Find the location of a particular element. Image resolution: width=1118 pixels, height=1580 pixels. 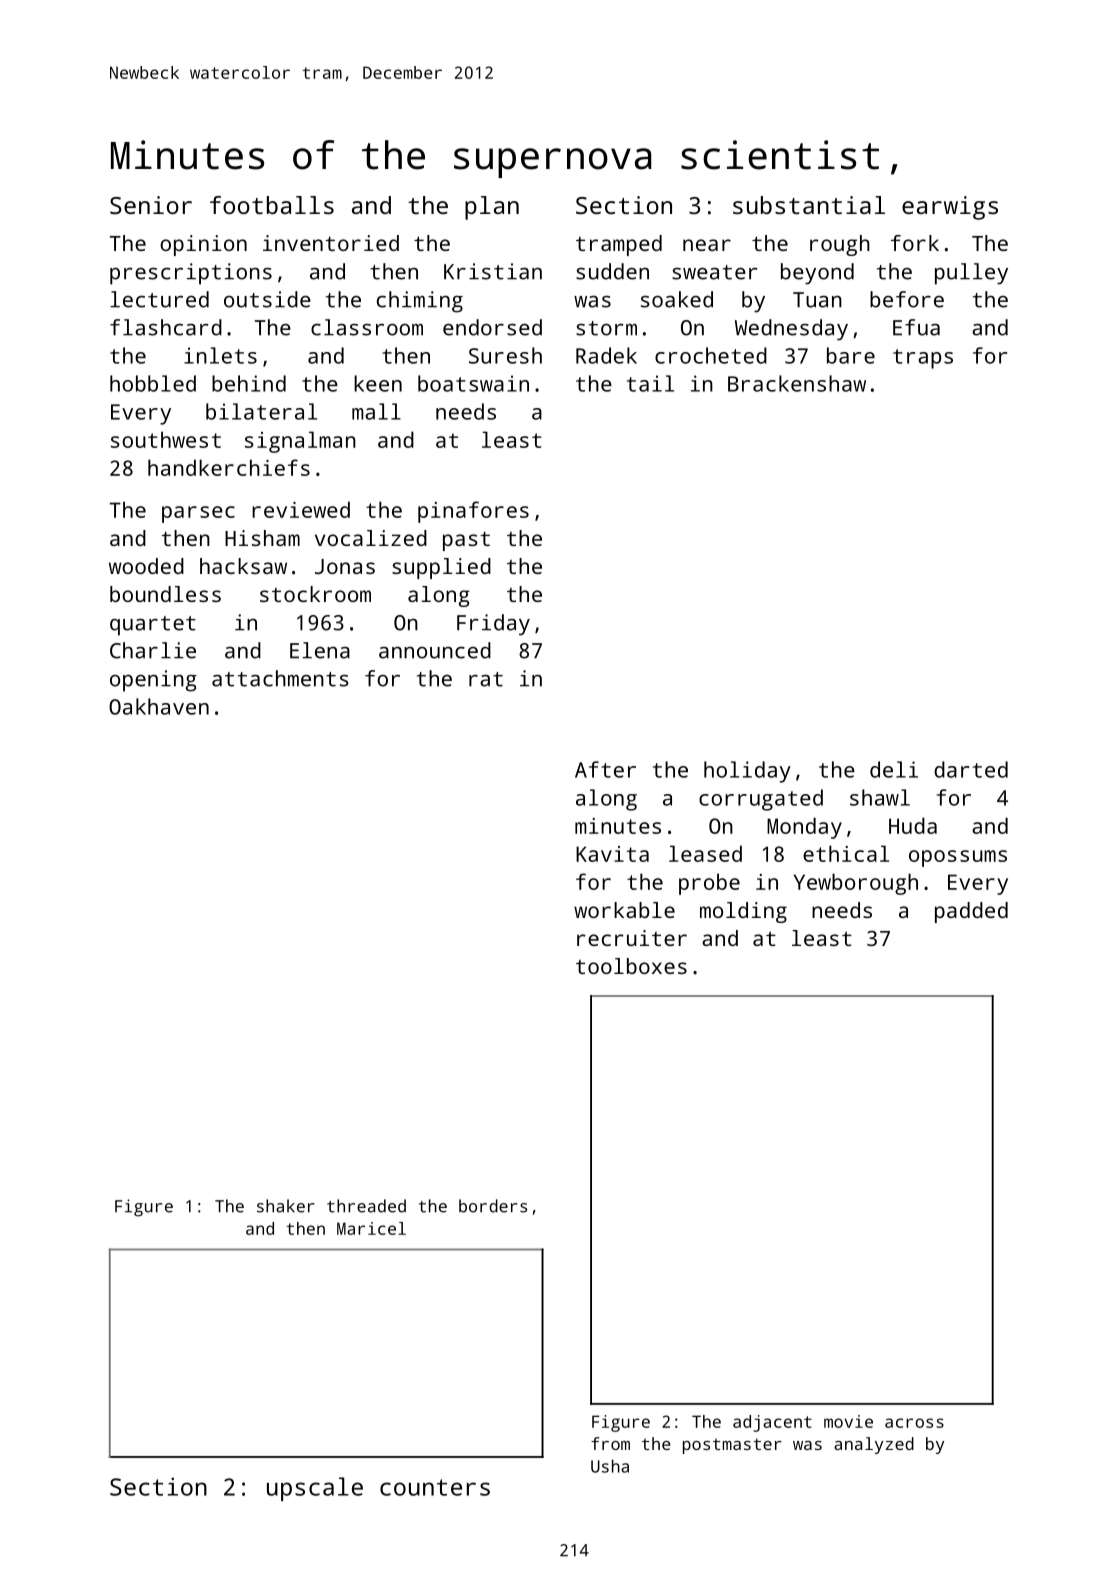

soaked is located at coordinates (677, 299).
